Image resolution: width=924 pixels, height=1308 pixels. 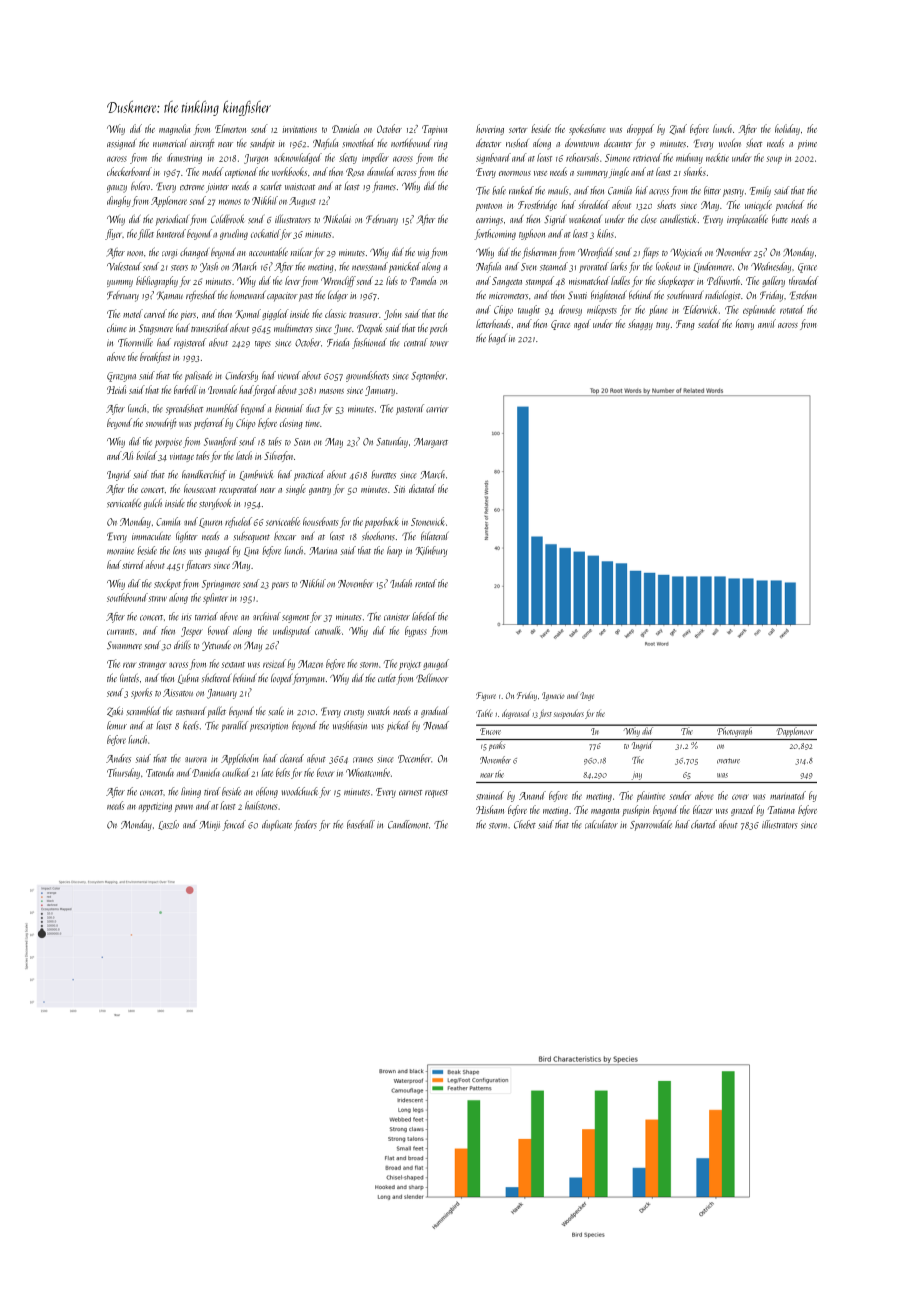 What do you see at coordinates (517, 143) in the screenshot?
I see `rushed` at bounding box center [517, 143].
